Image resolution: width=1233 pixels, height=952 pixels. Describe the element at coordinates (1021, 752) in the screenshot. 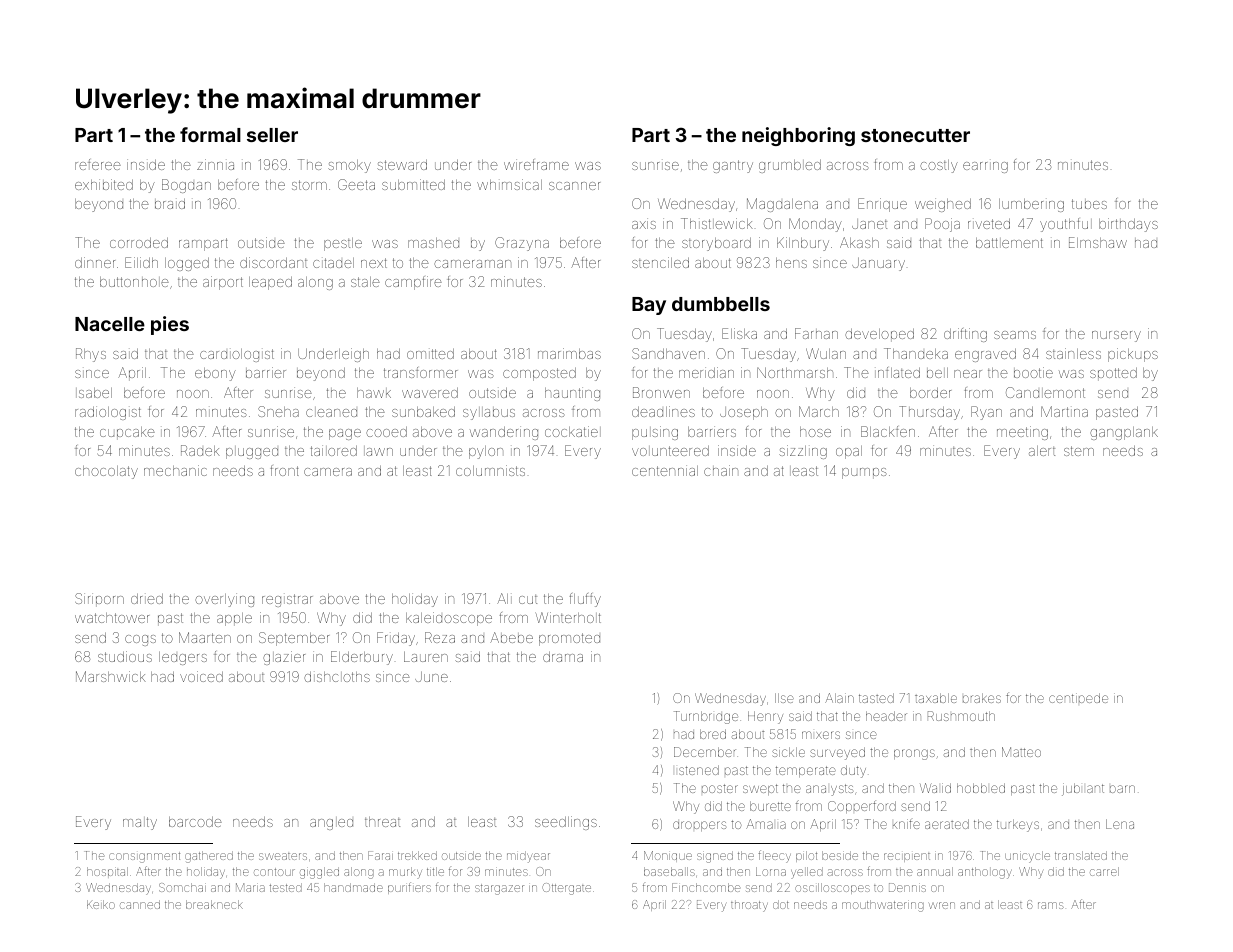

I see `Matteo` at that location.
